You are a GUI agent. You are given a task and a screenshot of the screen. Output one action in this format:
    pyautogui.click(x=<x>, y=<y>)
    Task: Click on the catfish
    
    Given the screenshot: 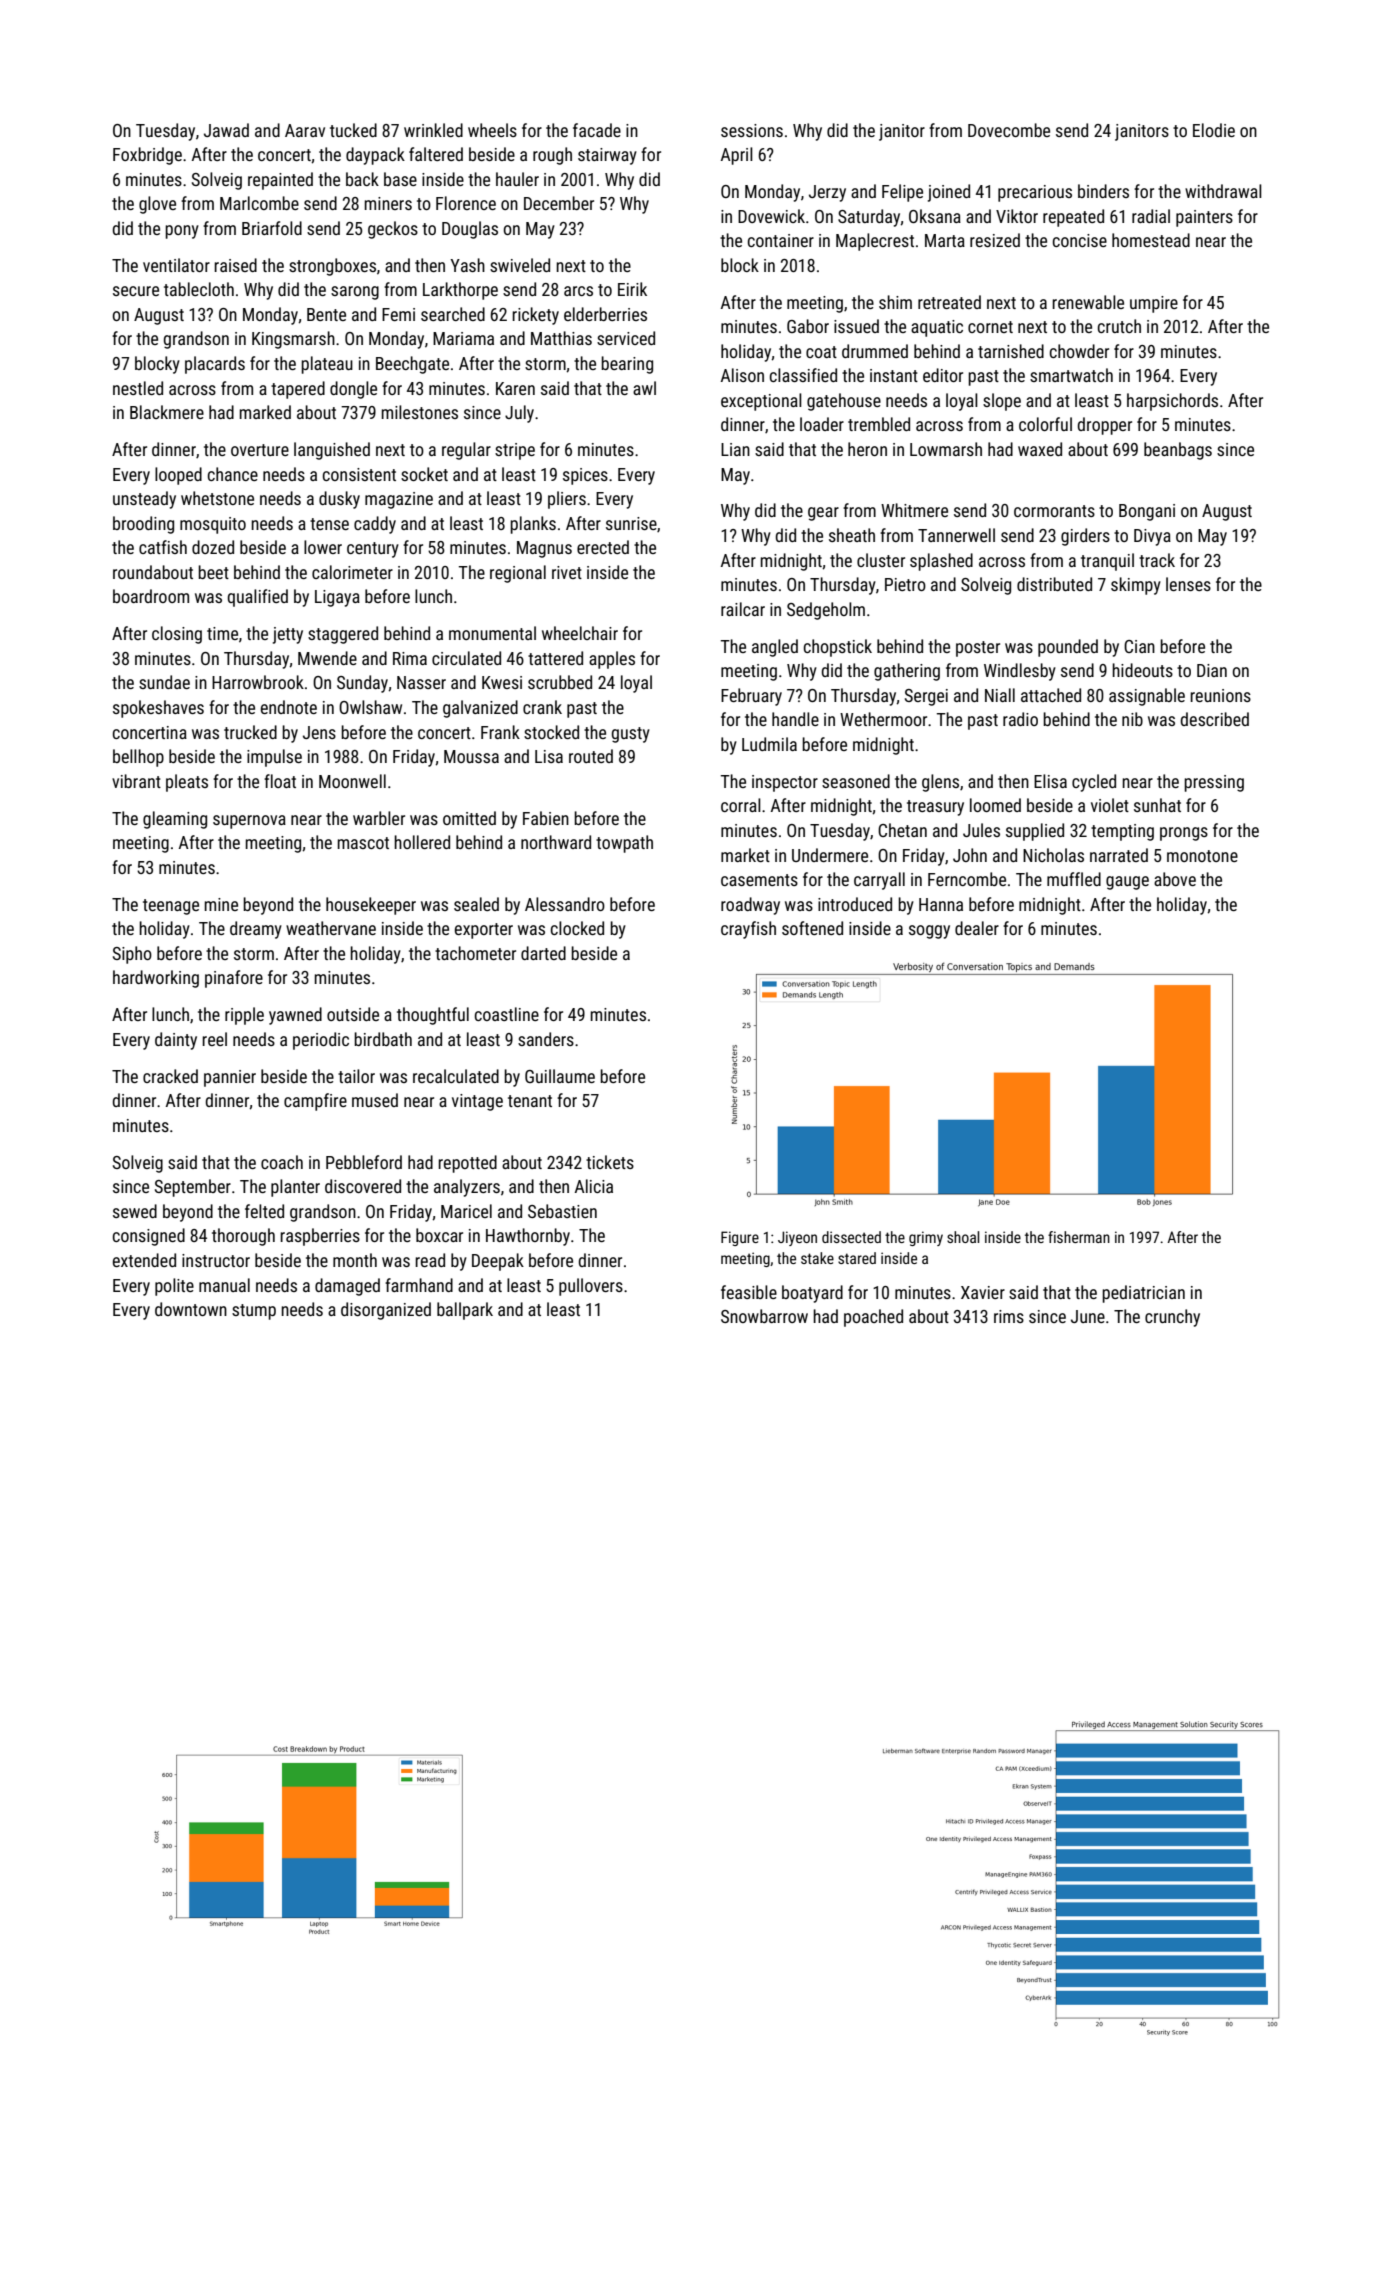 What is the action you would take?
    pyautogui.click(x=163, y=547)
